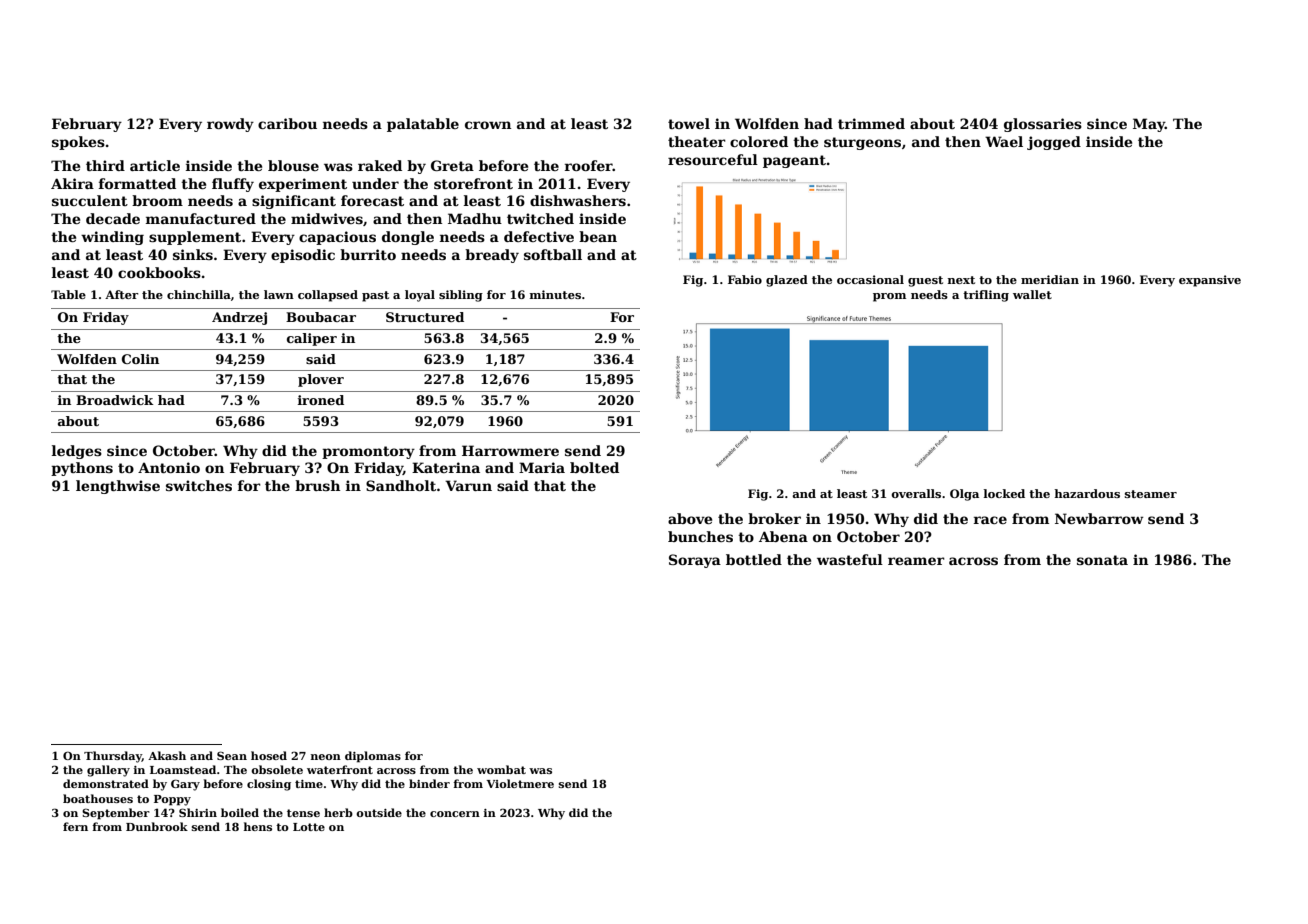 This screenshot has height=924, width=1308. I want to click on burrito, so click(368, 254).
